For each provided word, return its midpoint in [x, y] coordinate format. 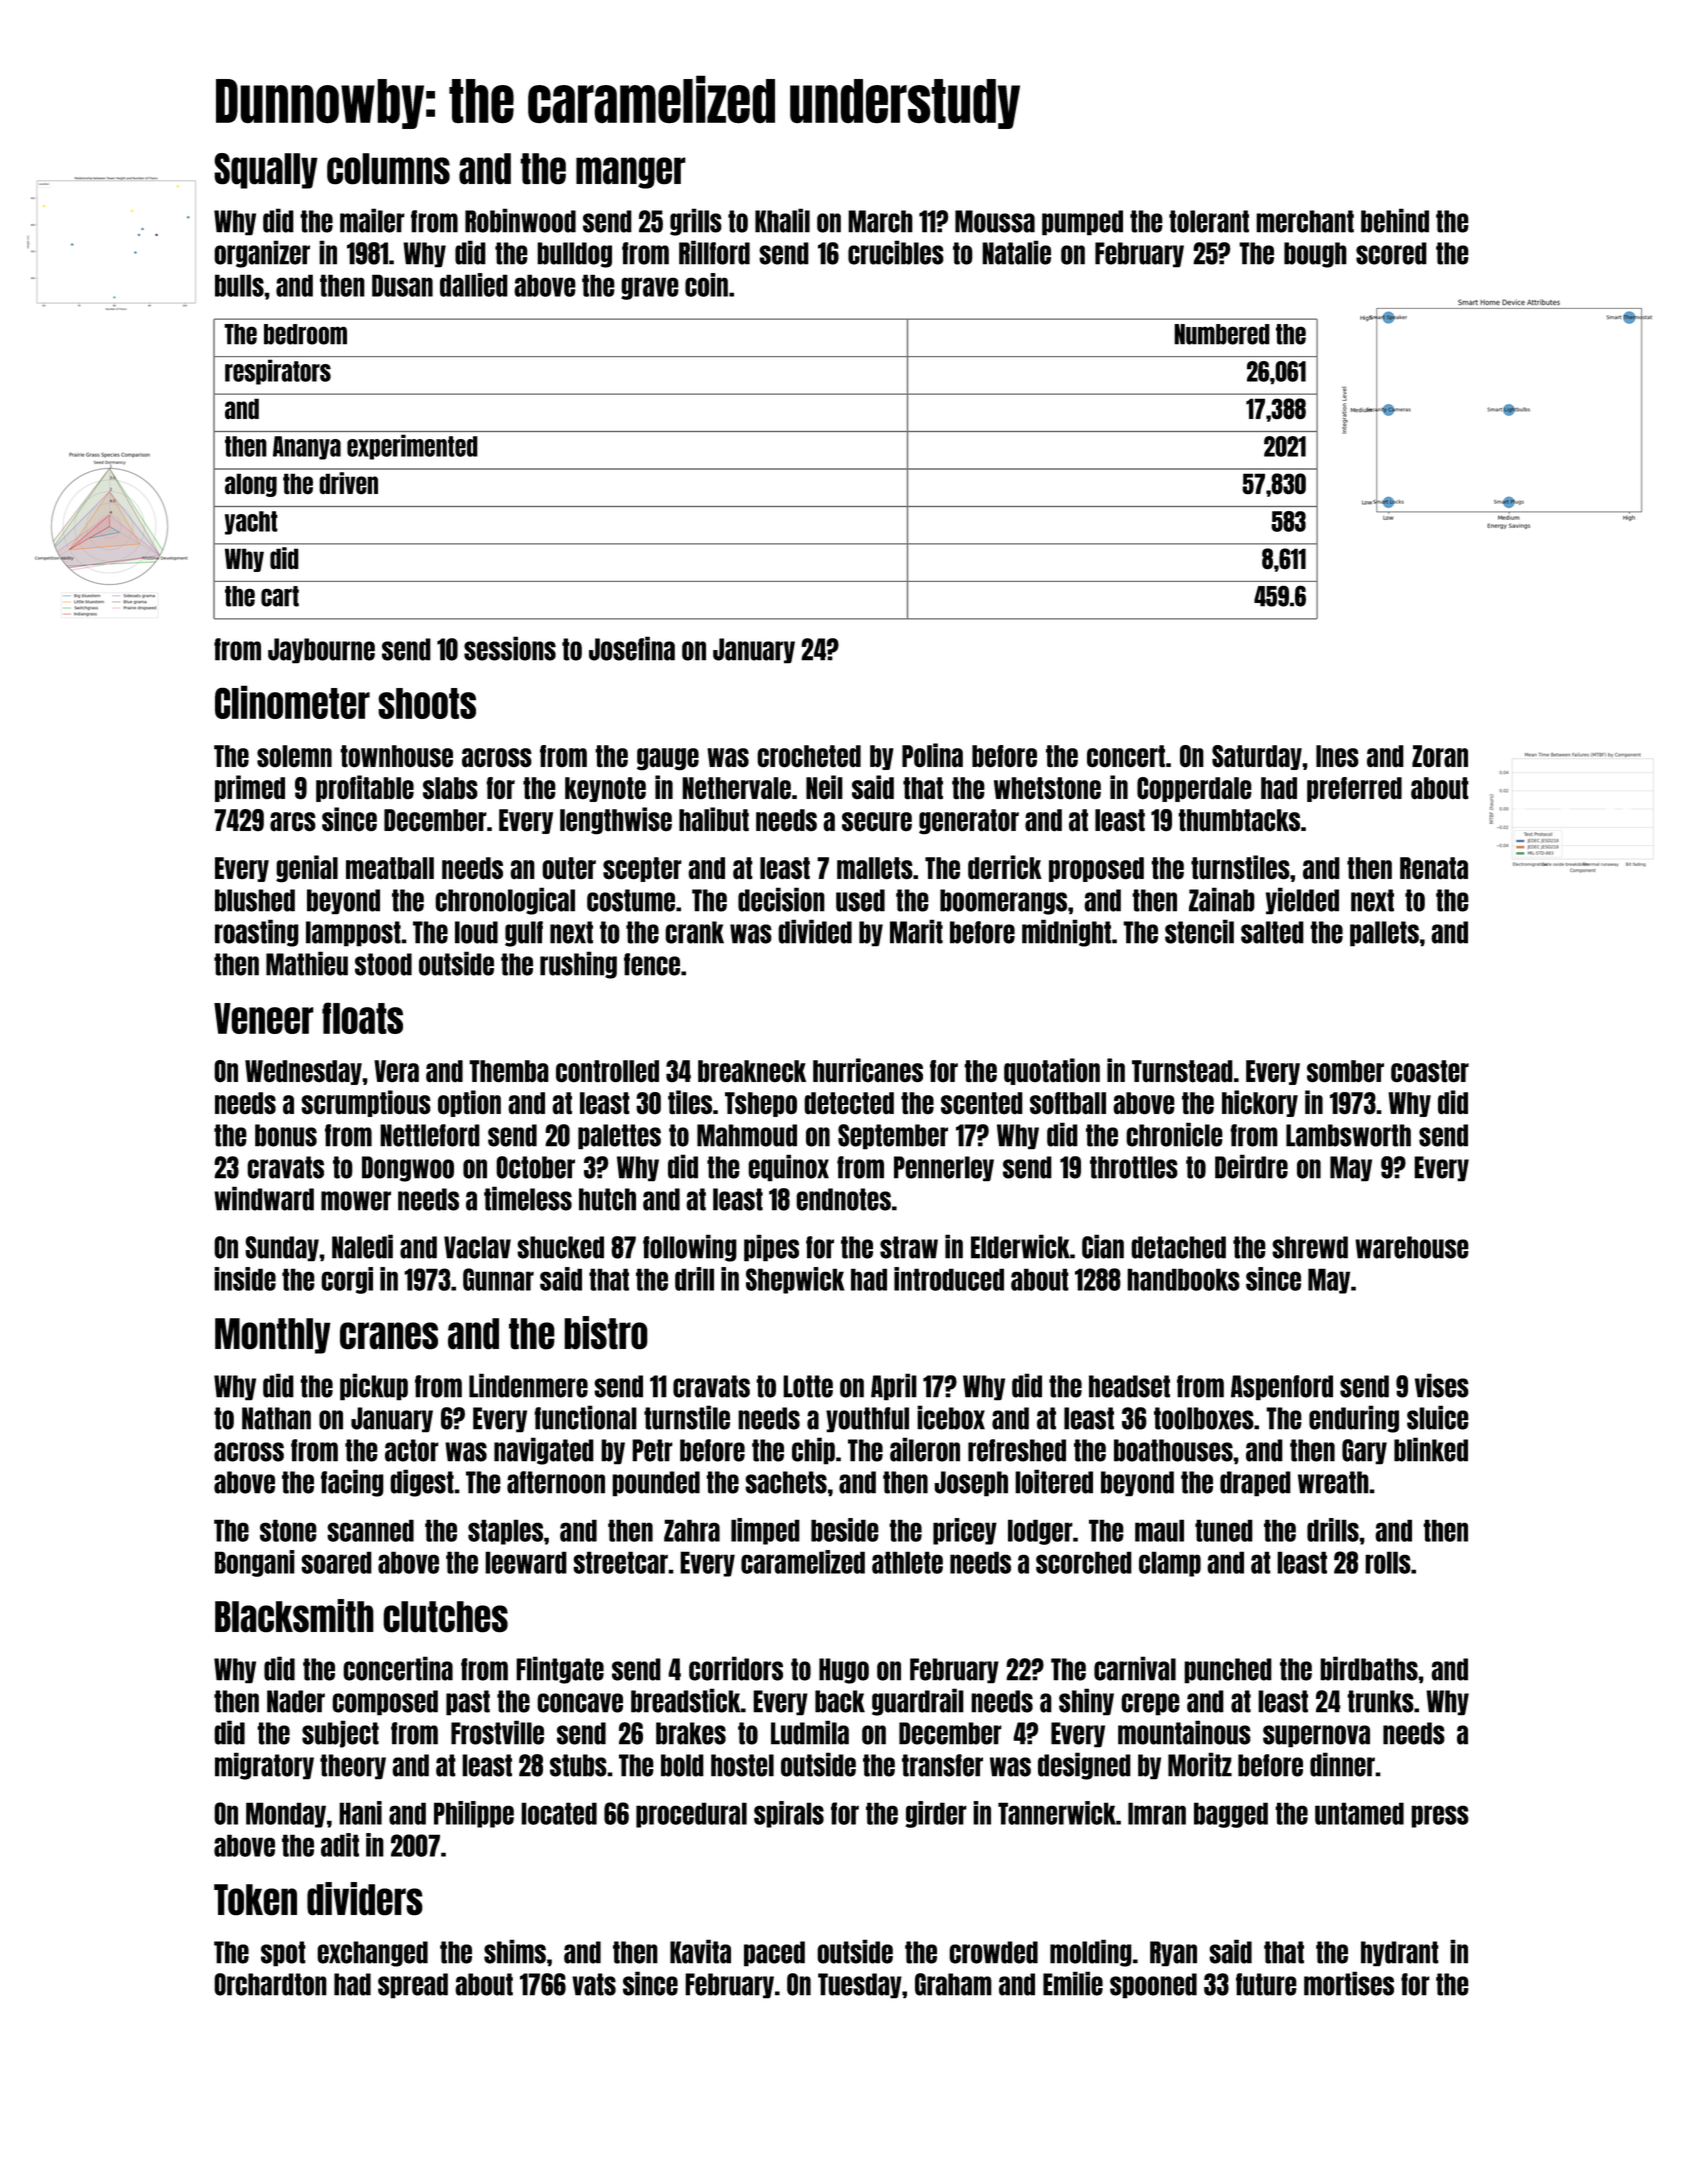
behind [1395, 220]
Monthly [273, 1336]
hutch [607, 1199]
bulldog [574, 255]
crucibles [896, 252]
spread [413, 1986]
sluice [1438, 1417]
